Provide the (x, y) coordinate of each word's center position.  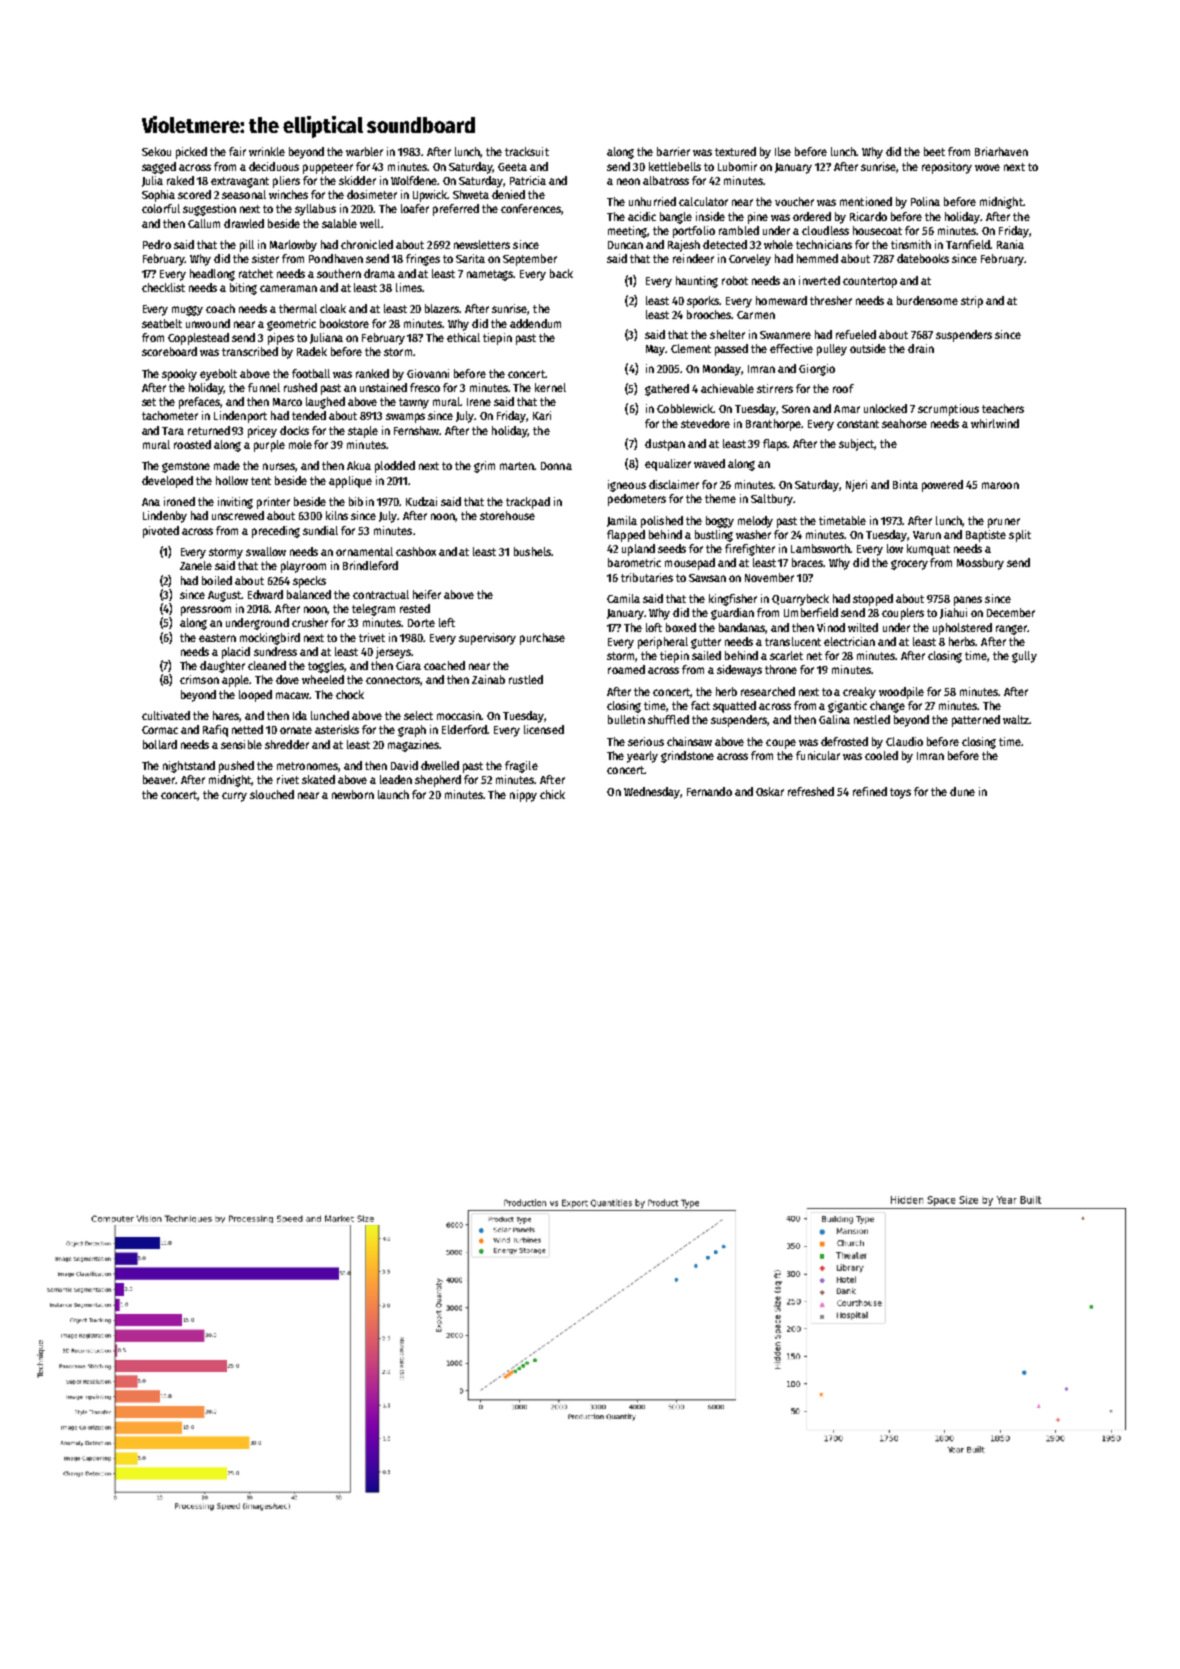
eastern (217, 638)
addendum (535, 323)
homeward (781, 300)
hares (226, 716)
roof (843, 388)
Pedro (157, 244)
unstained (383, 387)
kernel (550, 387)
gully (1024, 657)
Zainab (488, 679)
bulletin (626, 719)
